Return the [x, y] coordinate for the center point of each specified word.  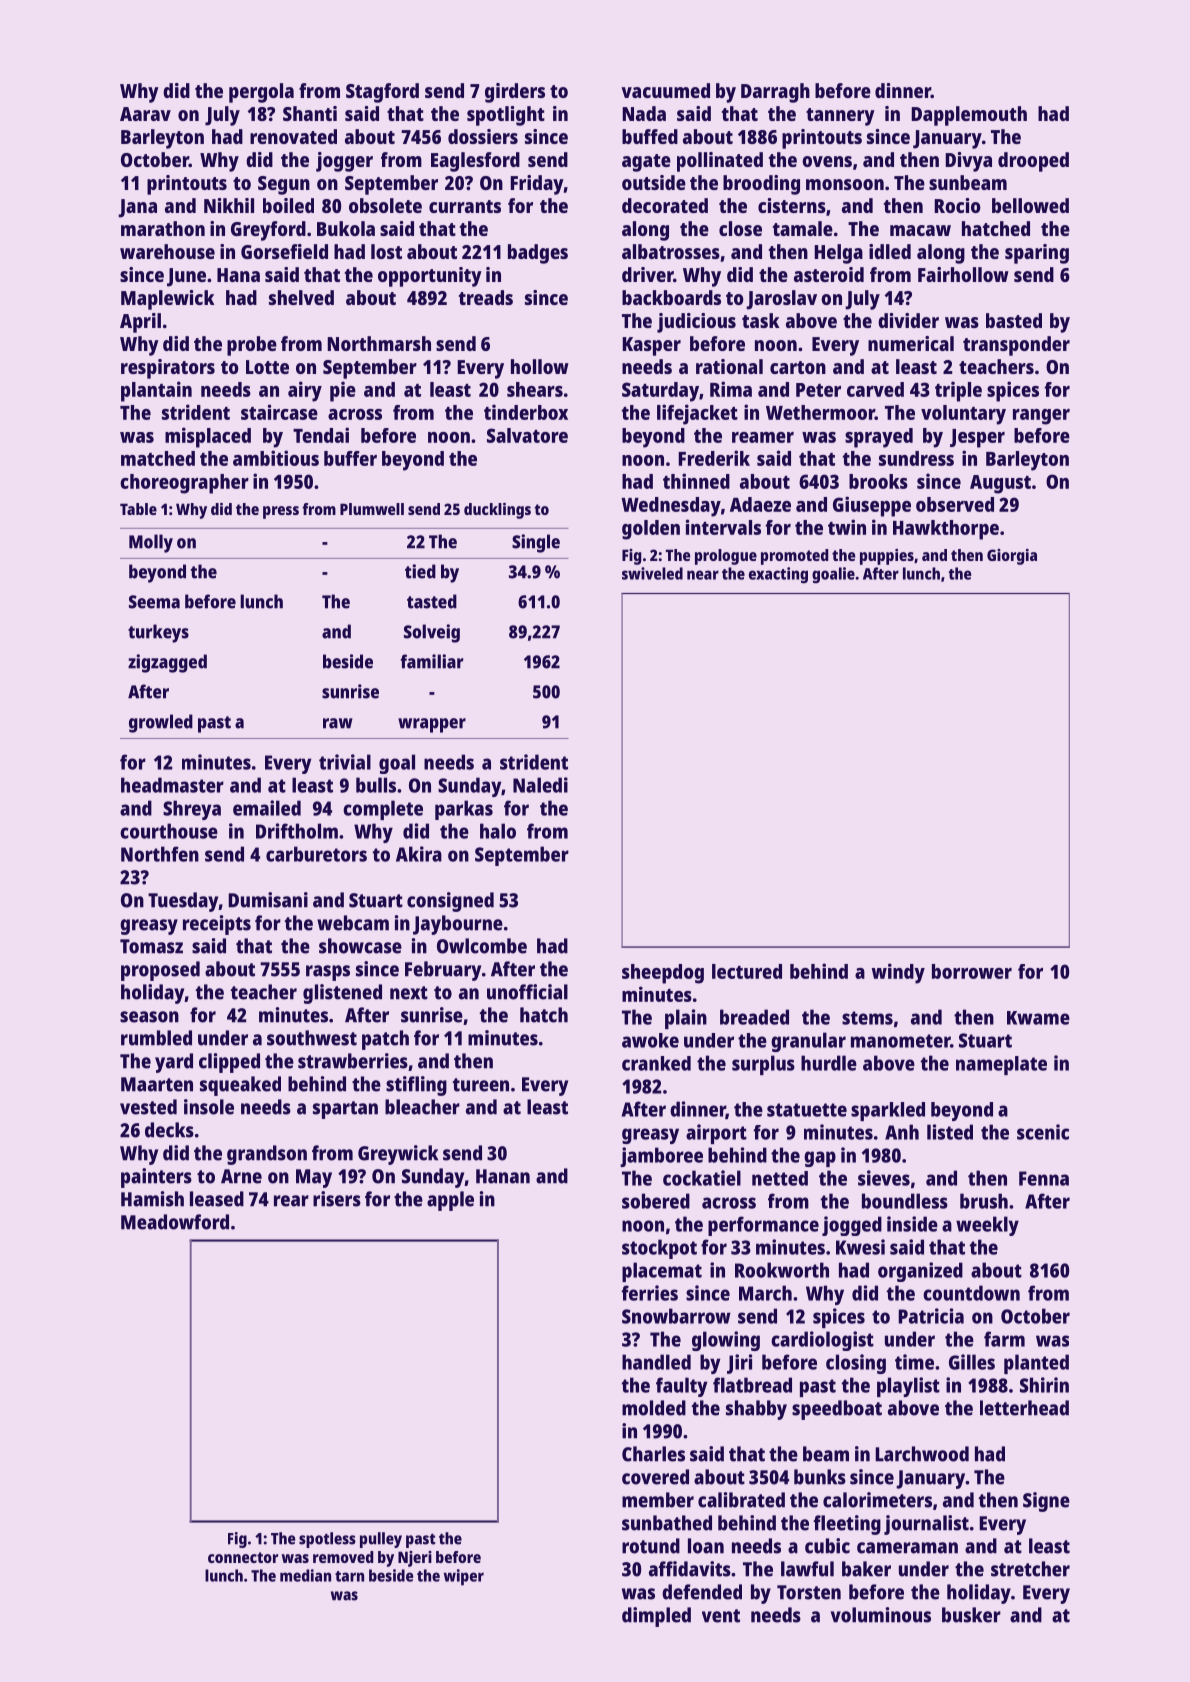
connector [243, 1557]
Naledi [540, 785]
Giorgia [1012, 557]
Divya [968, 162]
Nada [644, 113]
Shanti [310, 113]
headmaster [172, 785]
